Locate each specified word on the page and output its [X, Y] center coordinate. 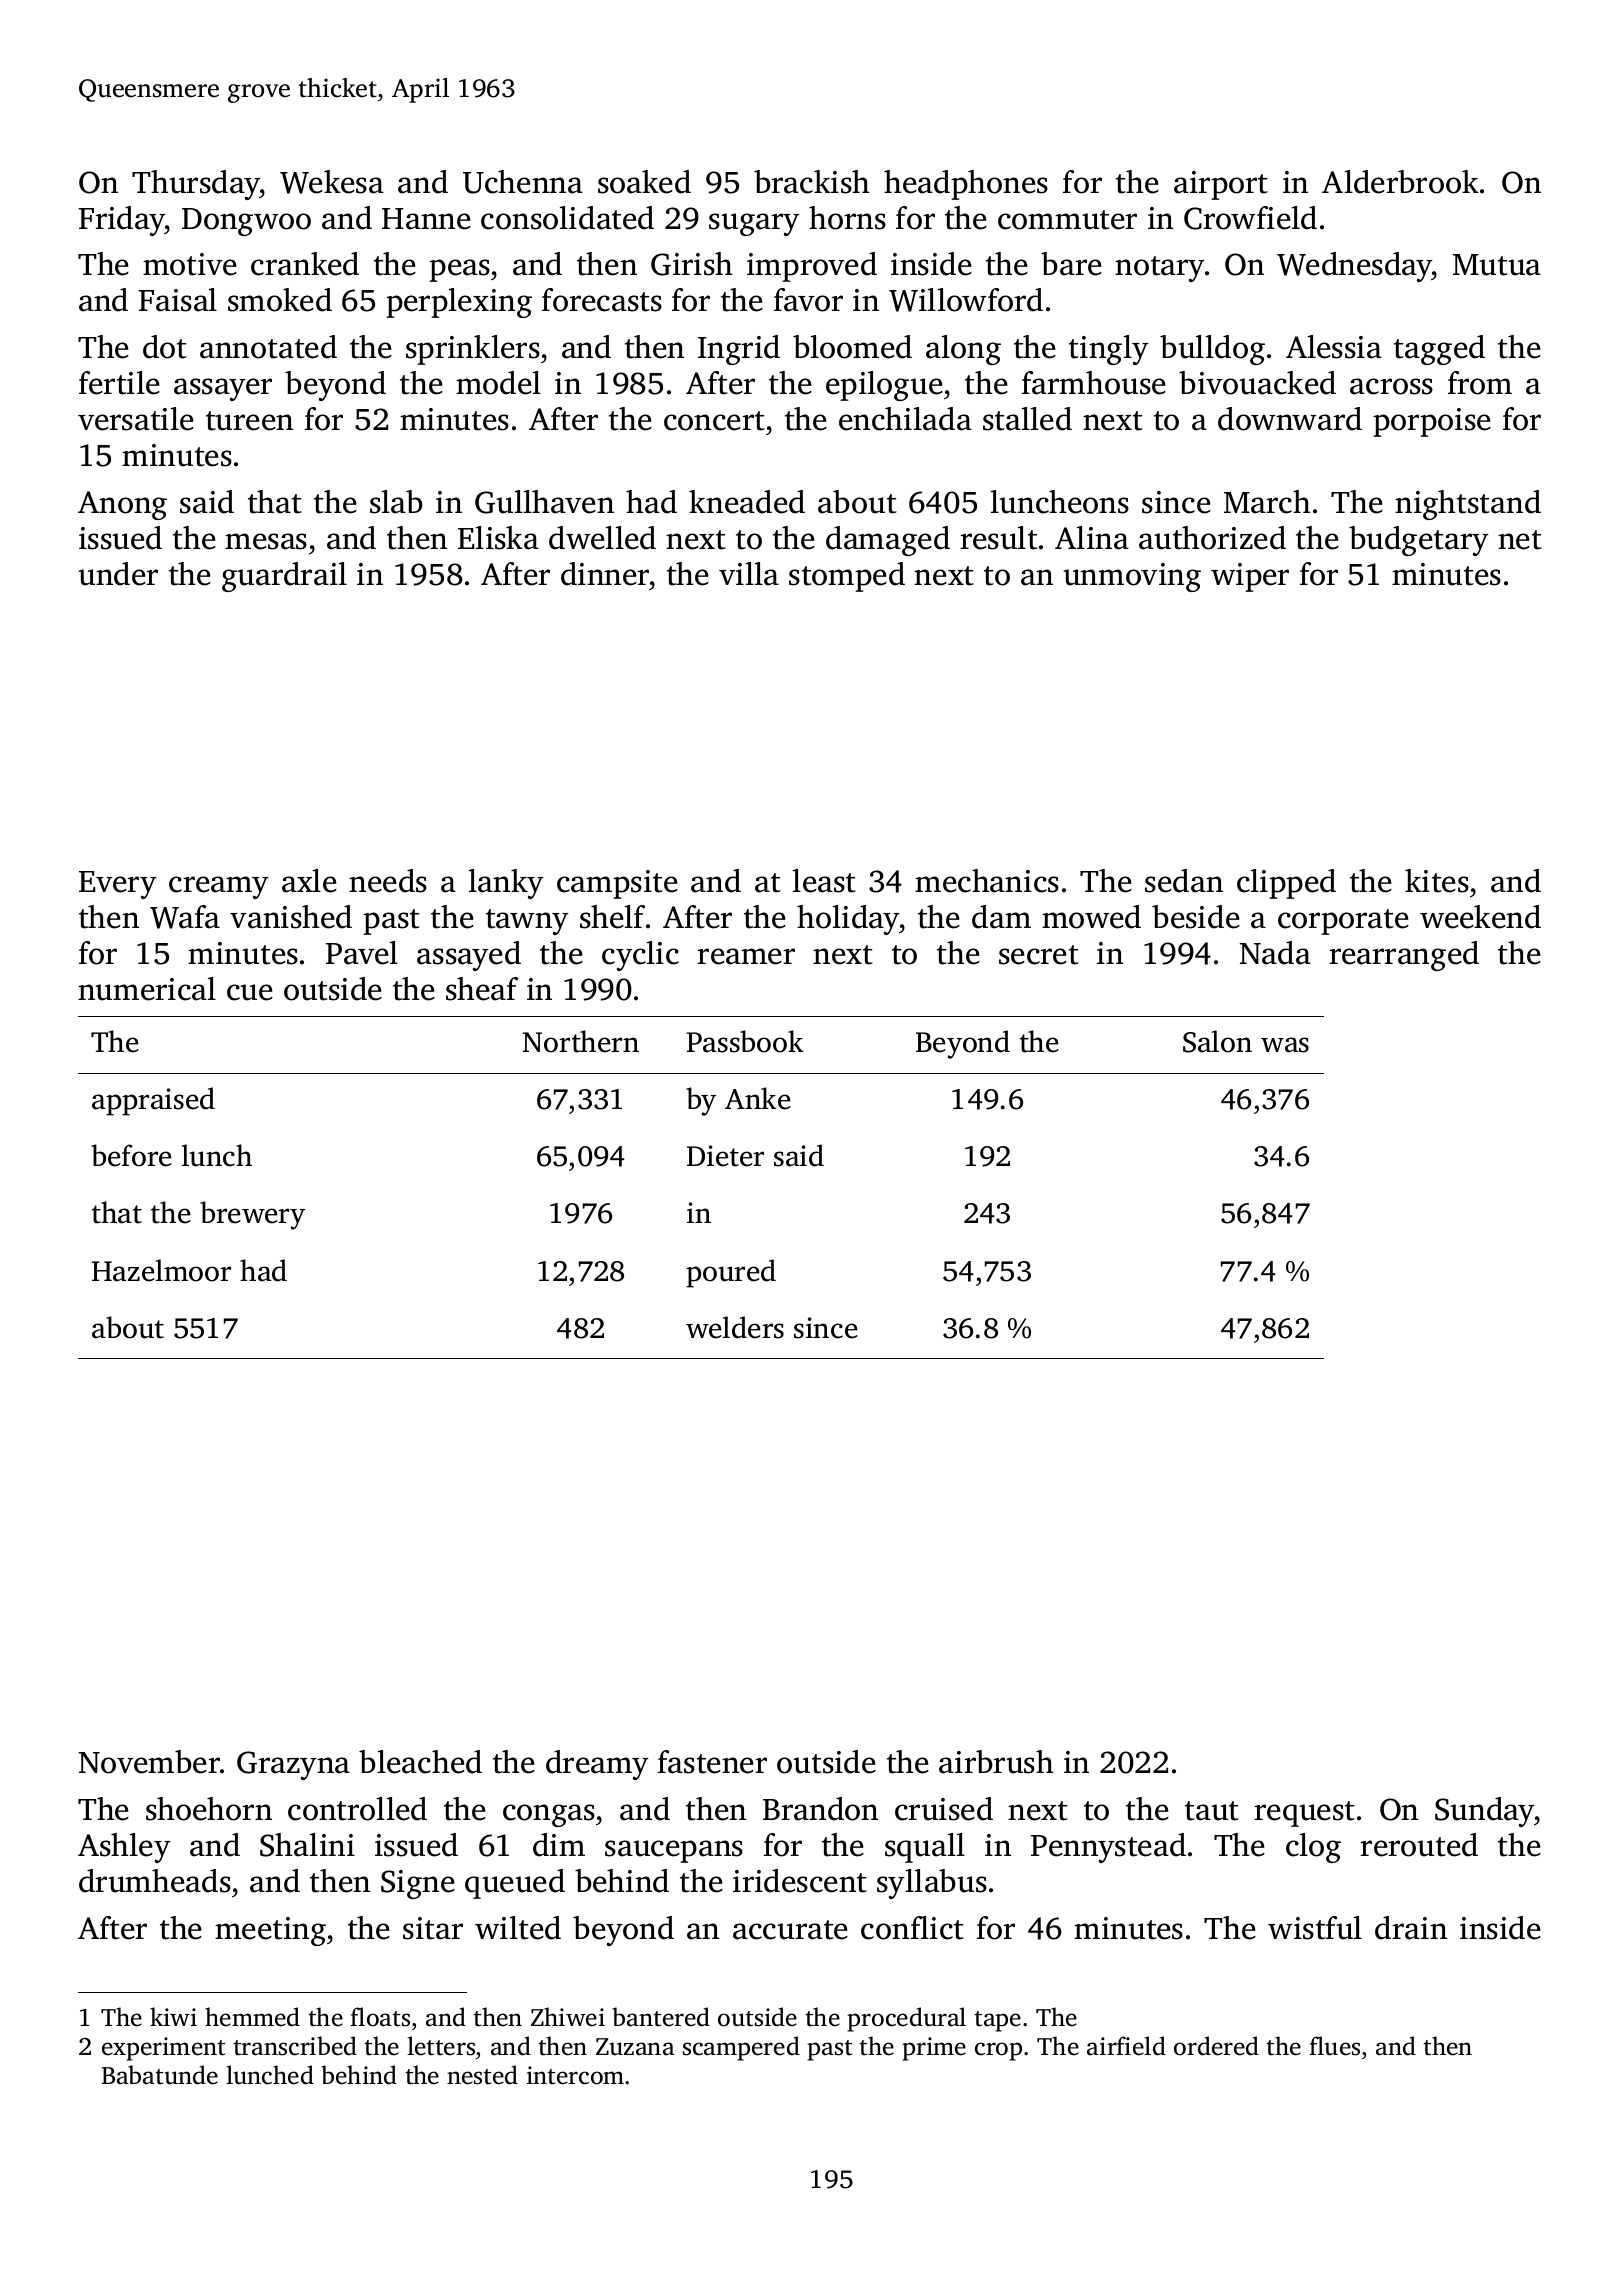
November [149, 1762]
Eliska [498, 538]
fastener [712, 1762]
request [1304, 1814]
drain [1411, 1928]
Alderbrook [1400, 182]
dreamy [597, 1765]
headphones [966, 185]
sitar [433, 1928]
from [1480, 383]
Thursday [196, 185]
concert [714, 421]
